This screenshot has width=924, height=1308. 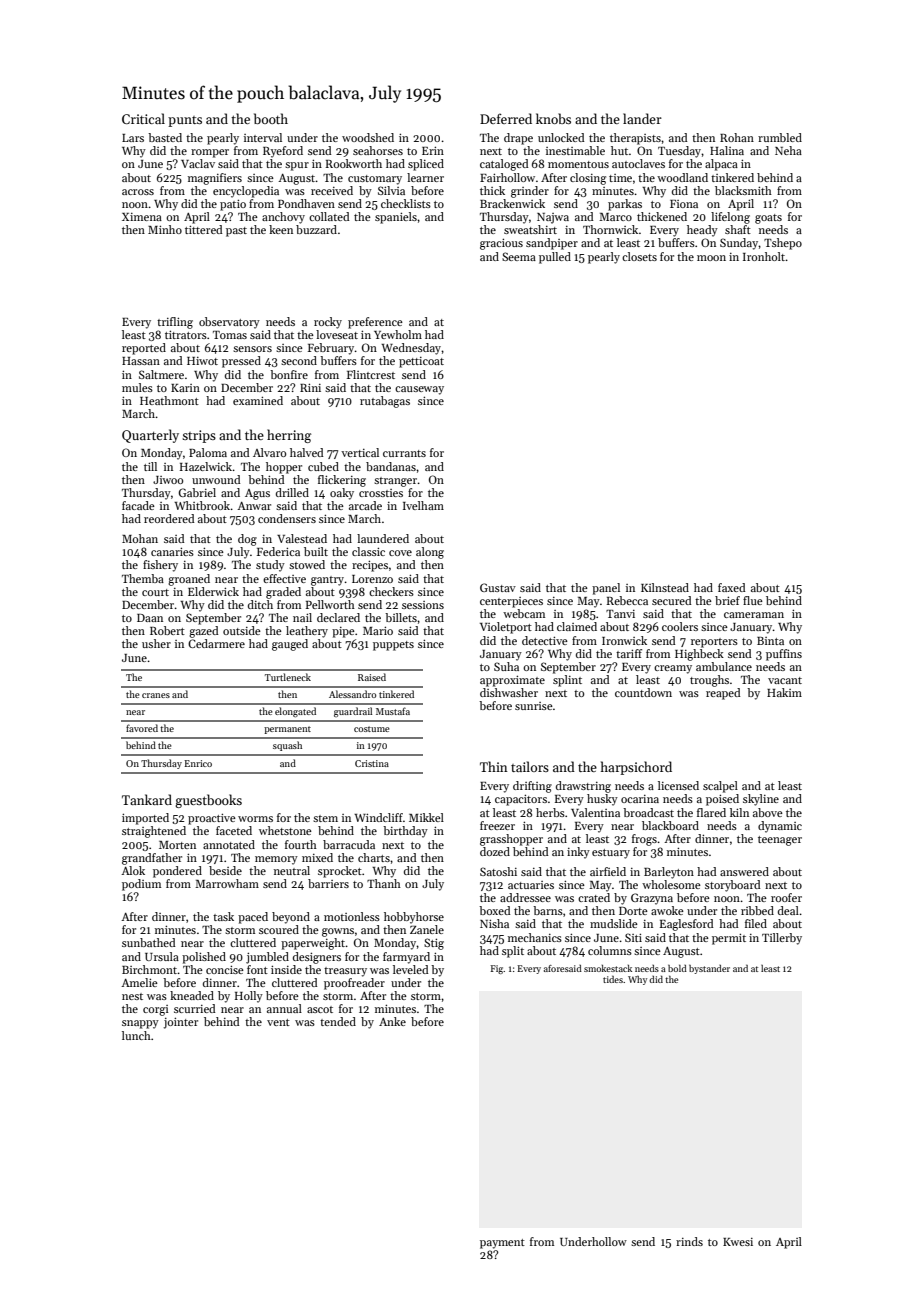 What do you see at coordinates (372, 677) in the screenshot?
I see `Raised` at bounding box center [372, 677].
